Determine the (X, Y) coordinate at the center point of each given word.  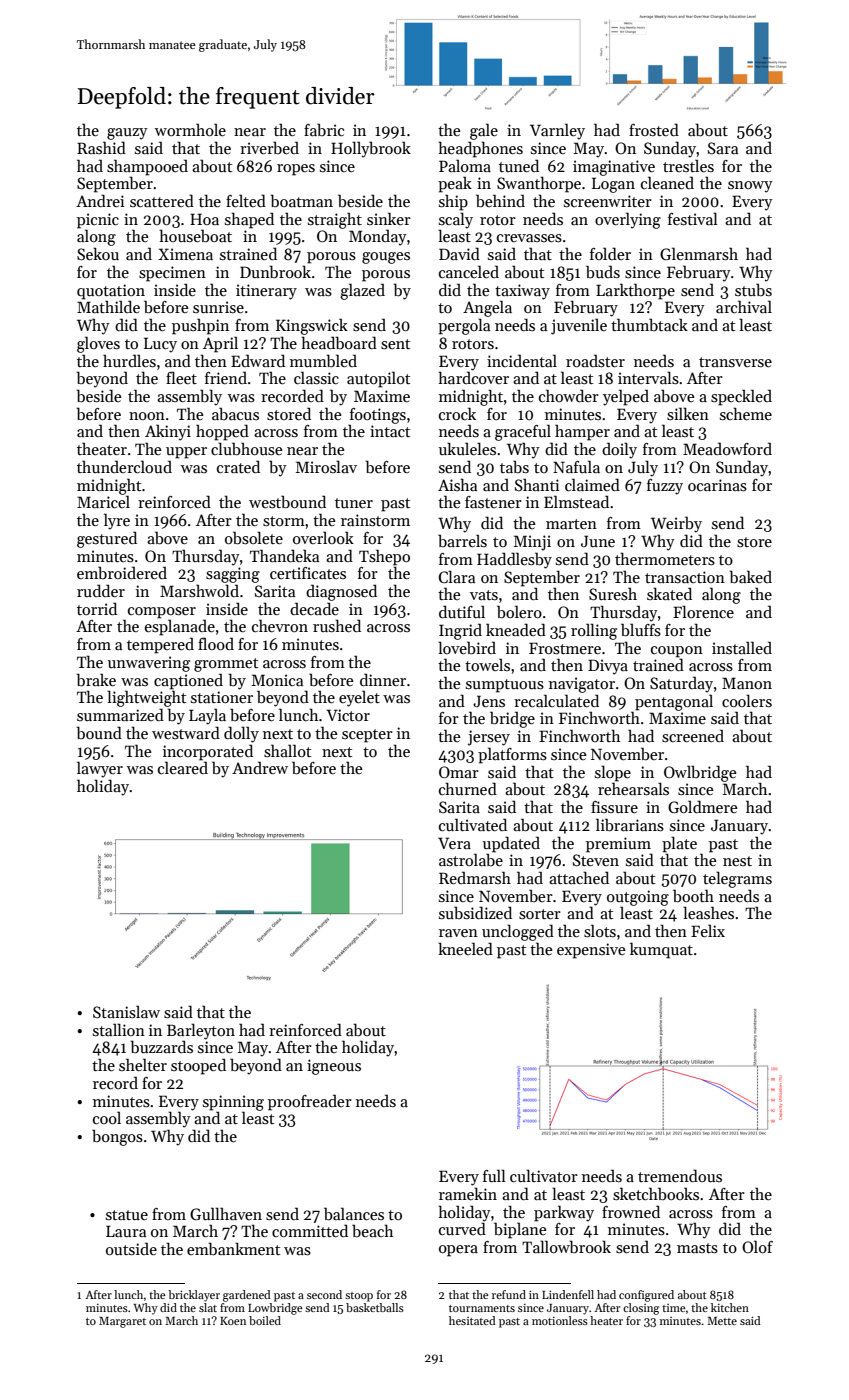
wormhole (190, 129)
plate (679, 844)
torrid (97, 608)
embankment (233, 1249)
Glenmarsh (699, 254)
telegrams (737, 879)
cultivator (544, 1175)
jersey (489, 738)
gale (484, 131)
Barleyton (201, 1031)
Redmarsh (475, 877)
